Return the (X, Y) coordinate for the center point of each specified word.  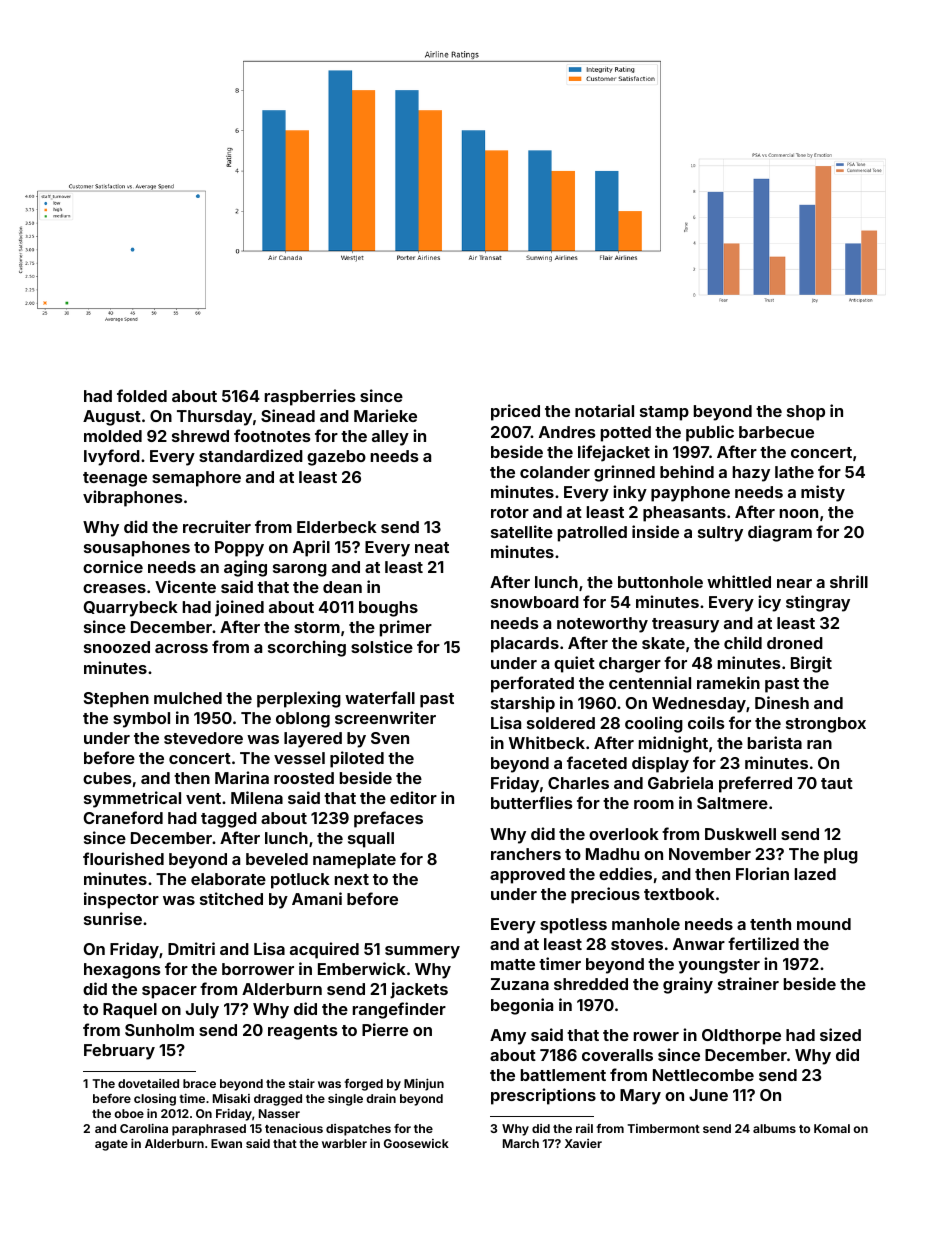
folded (142, 395)
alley (390, 438)
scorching (307, 648)
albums (774, 1128)
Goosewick (416, 1143)
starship (523, 704)
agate (111, 1145)
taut (837, 783)
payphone (690, 494)
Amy (508, 1037)
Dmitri (191, 948)
